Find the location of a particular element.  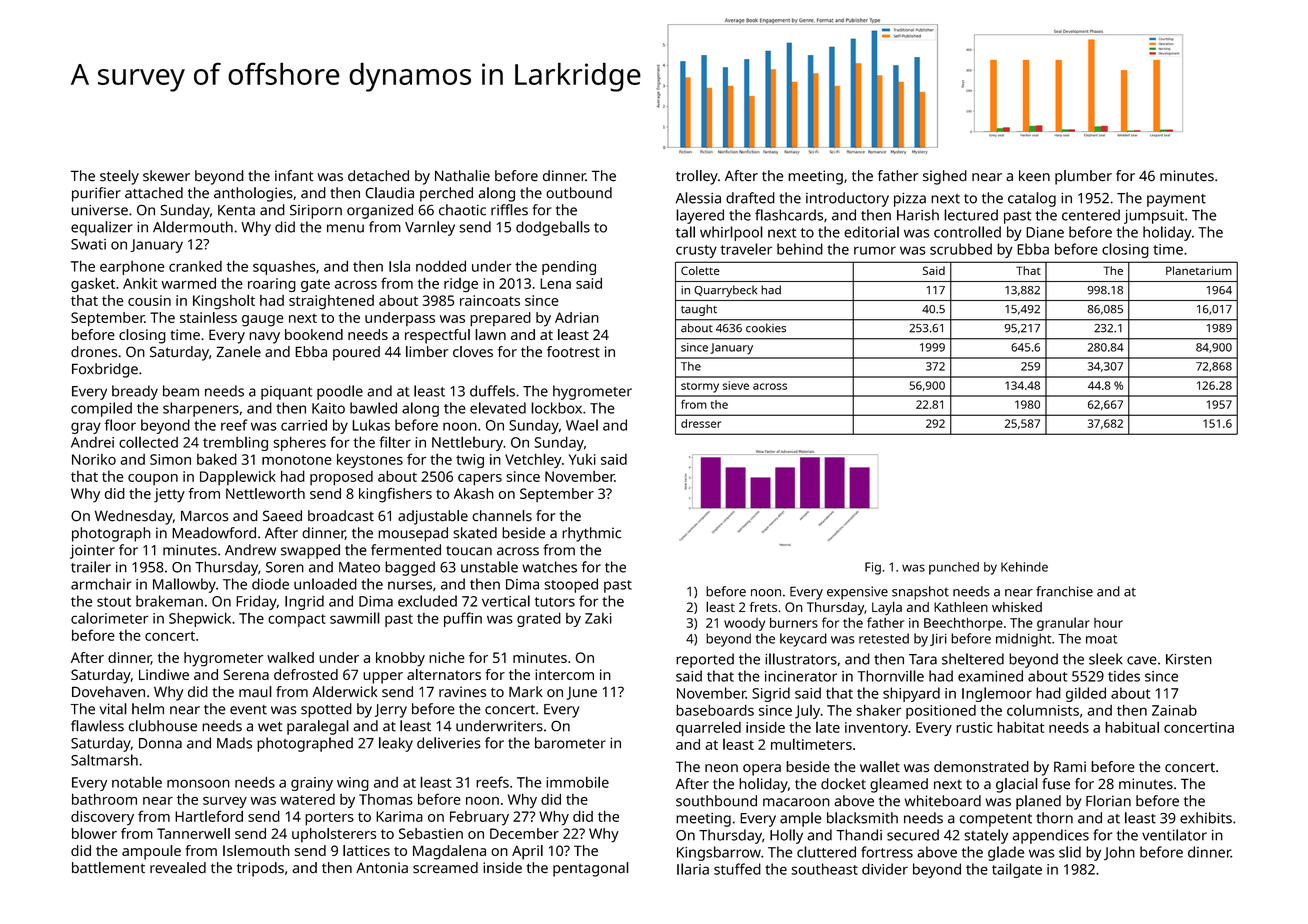

centered is located at coordinates (1091, 215).
